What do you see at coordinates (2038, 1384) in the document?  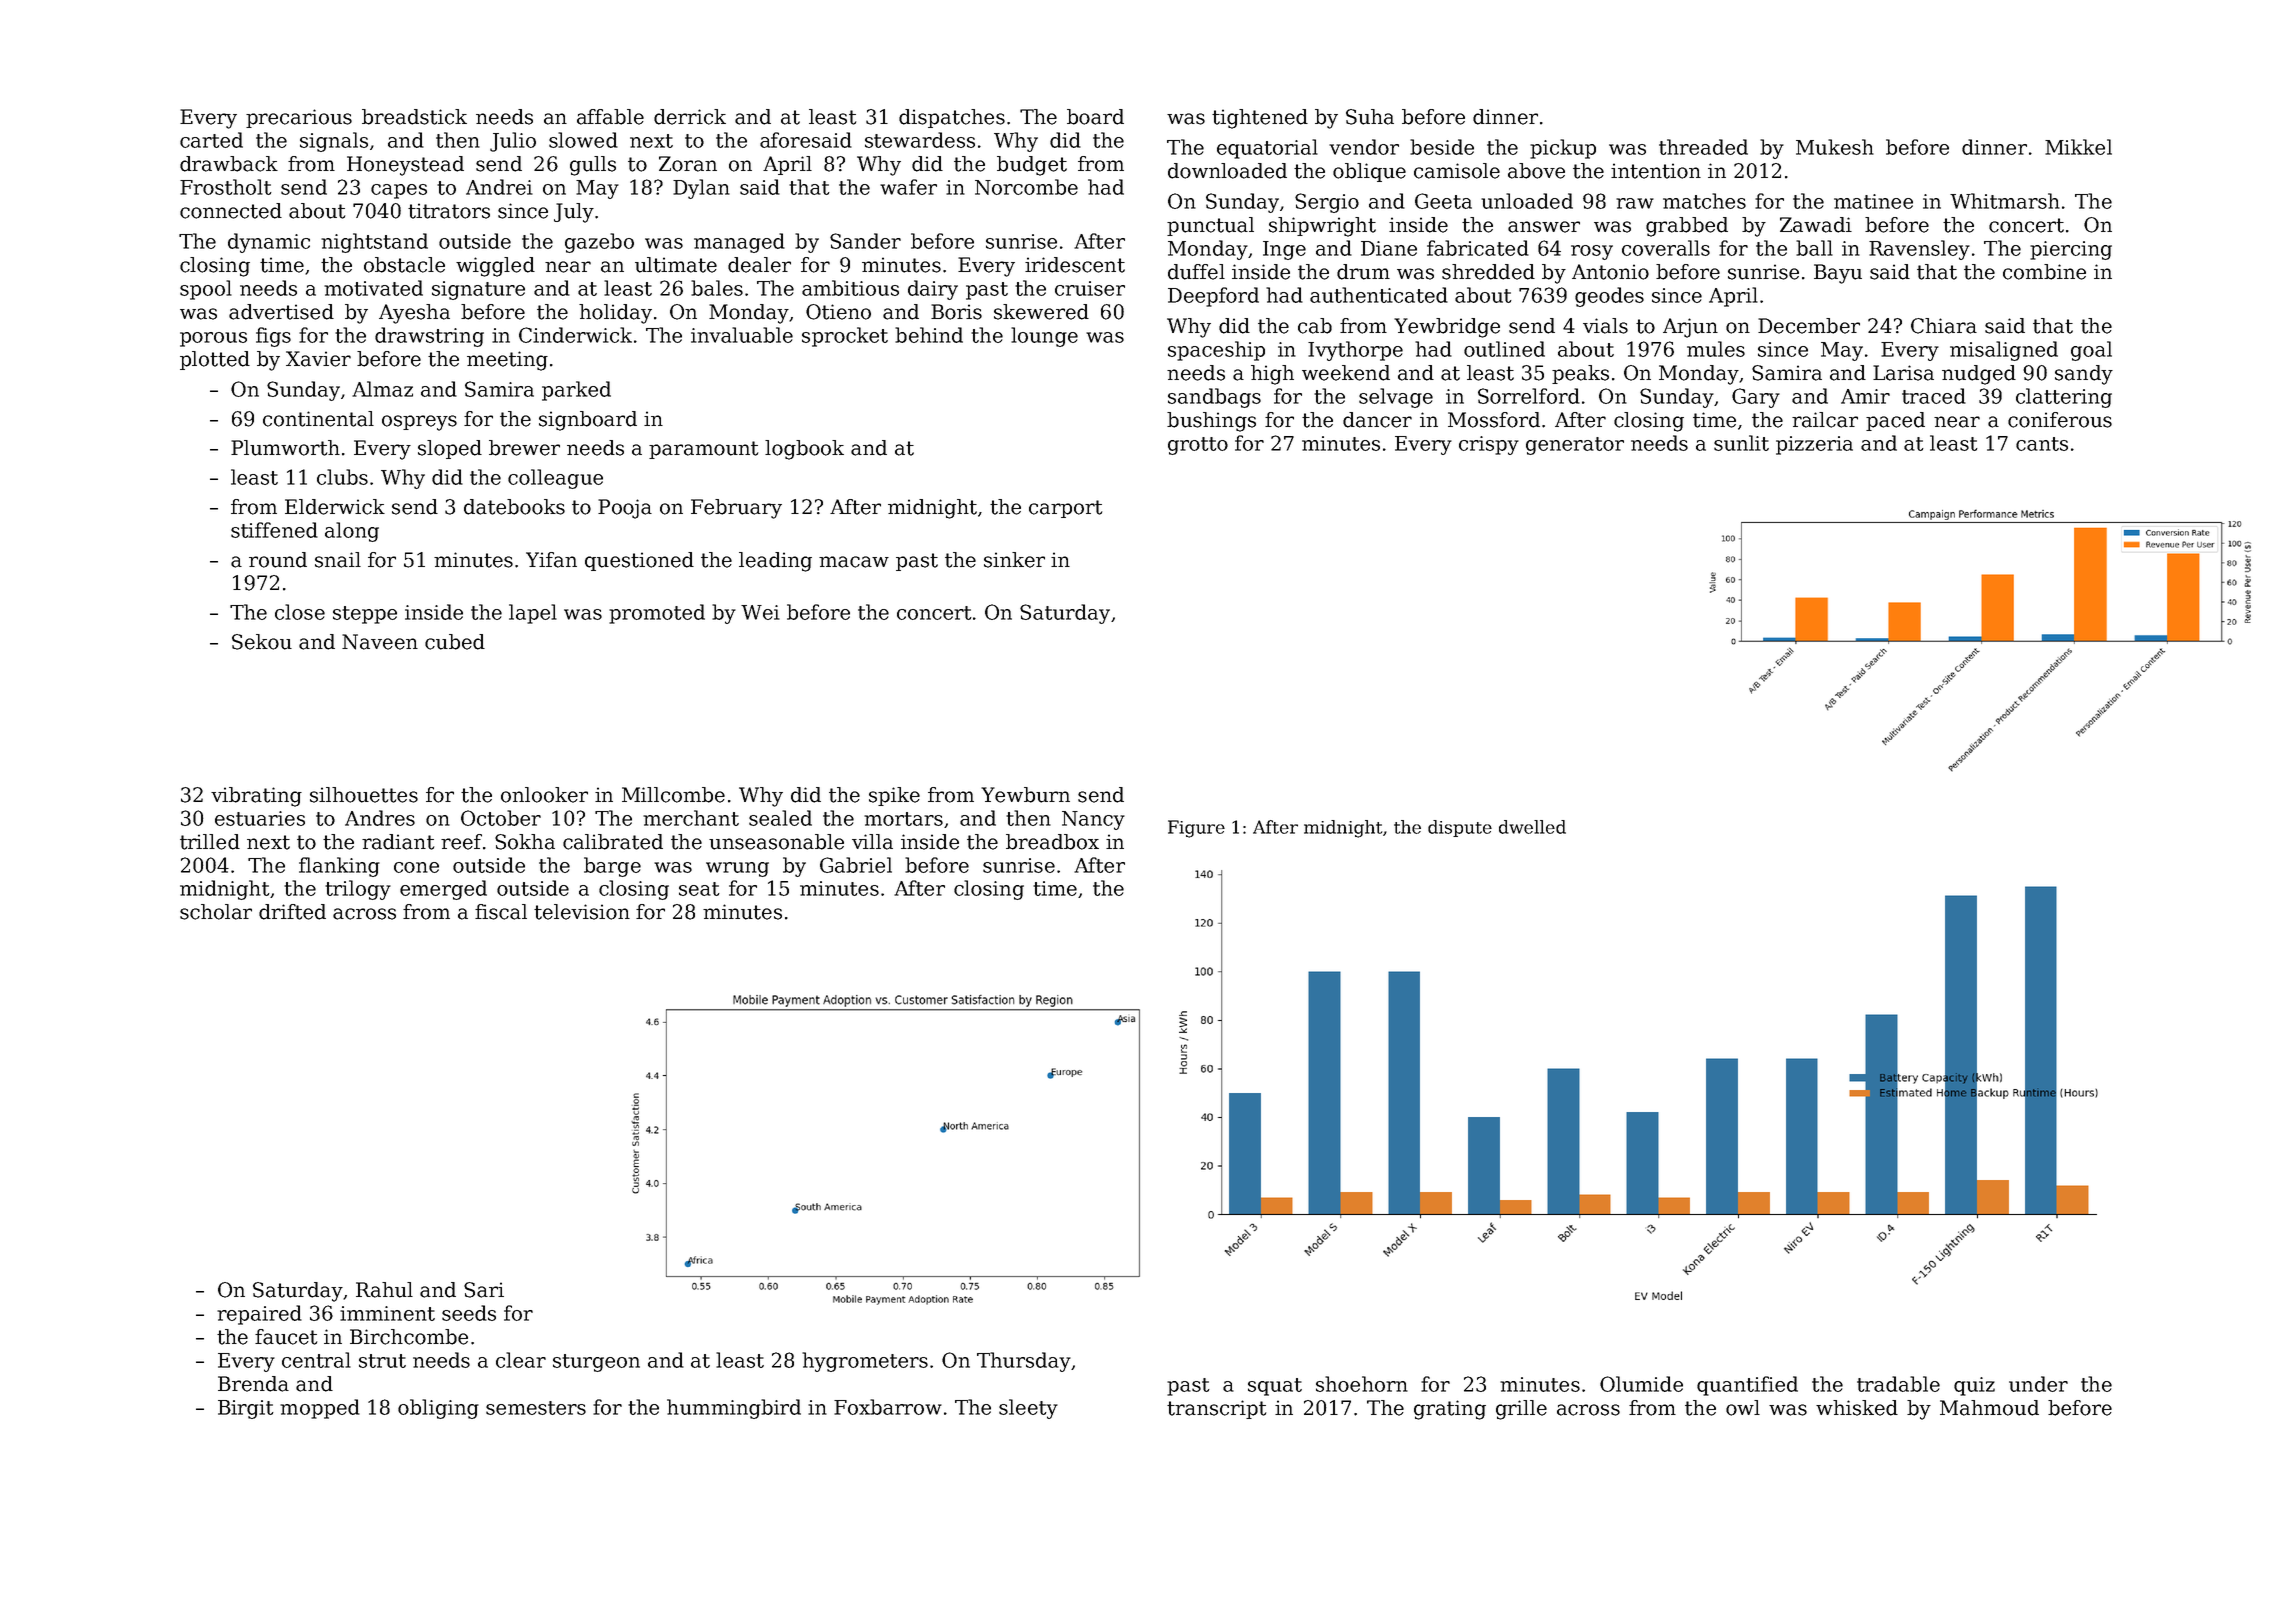 I see `under` at bounding box center [2038, 1384].
